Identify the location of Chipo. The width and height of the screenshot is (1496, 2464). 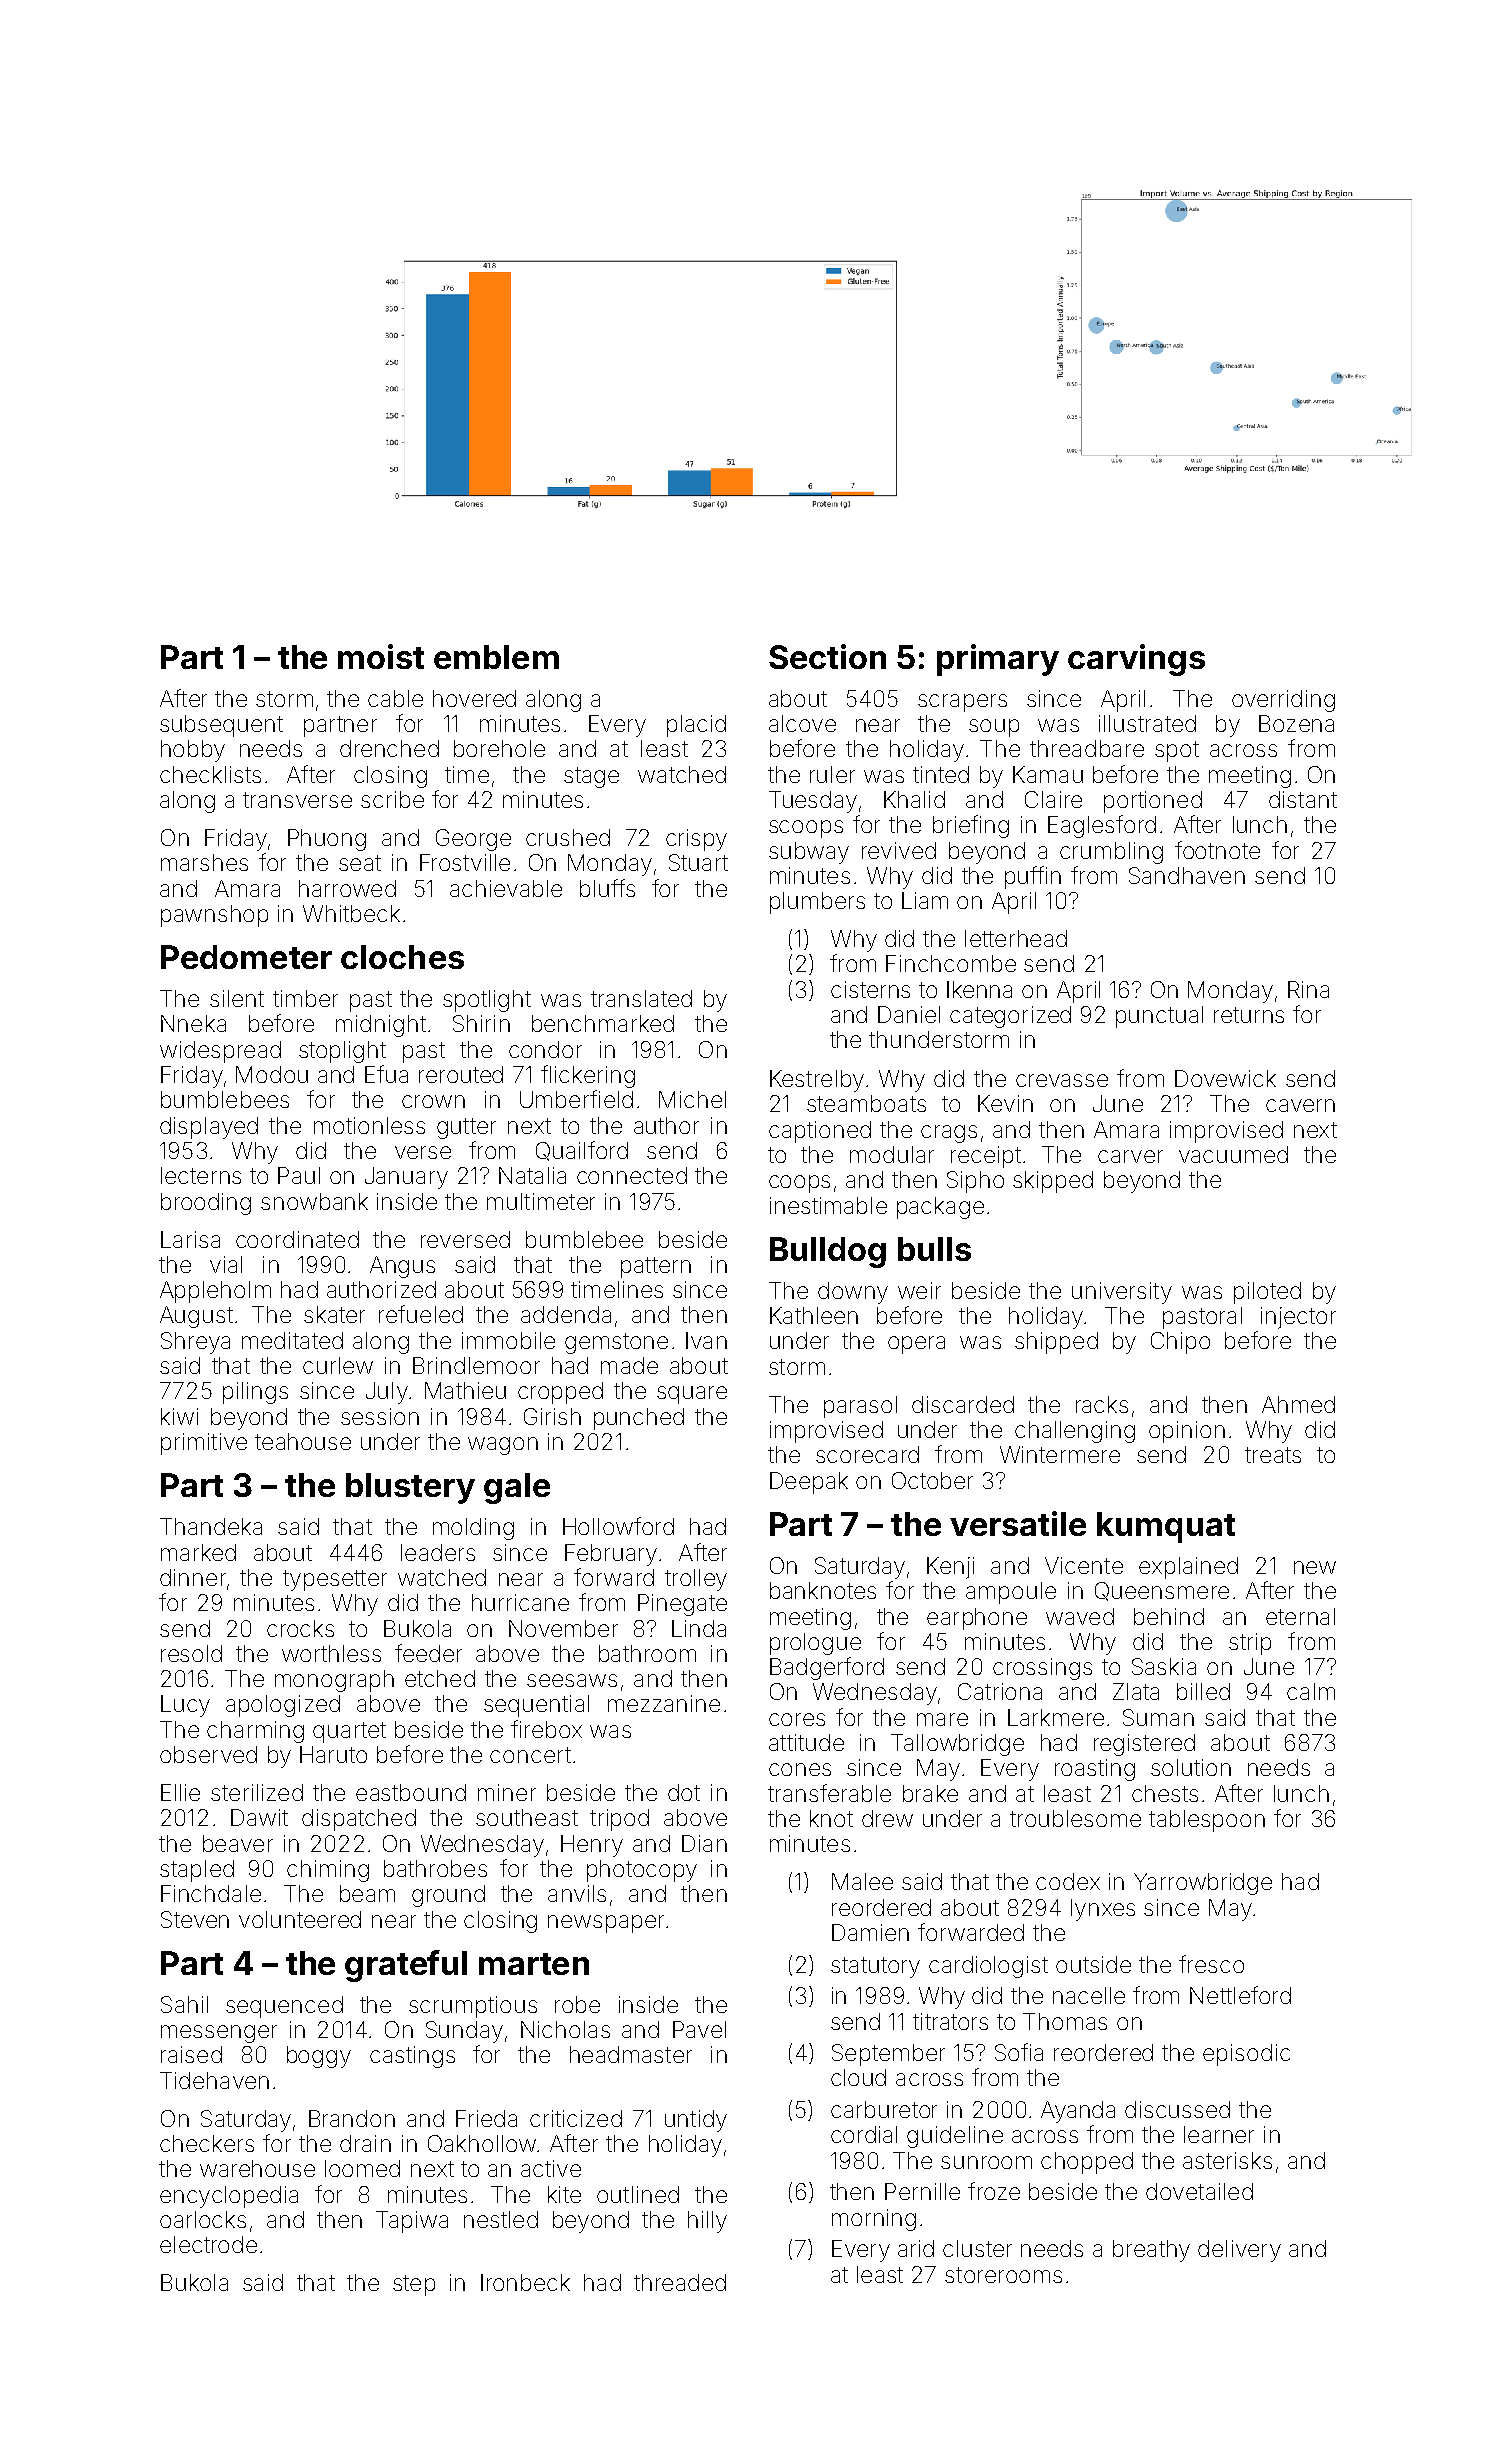
(1180, 1343).
